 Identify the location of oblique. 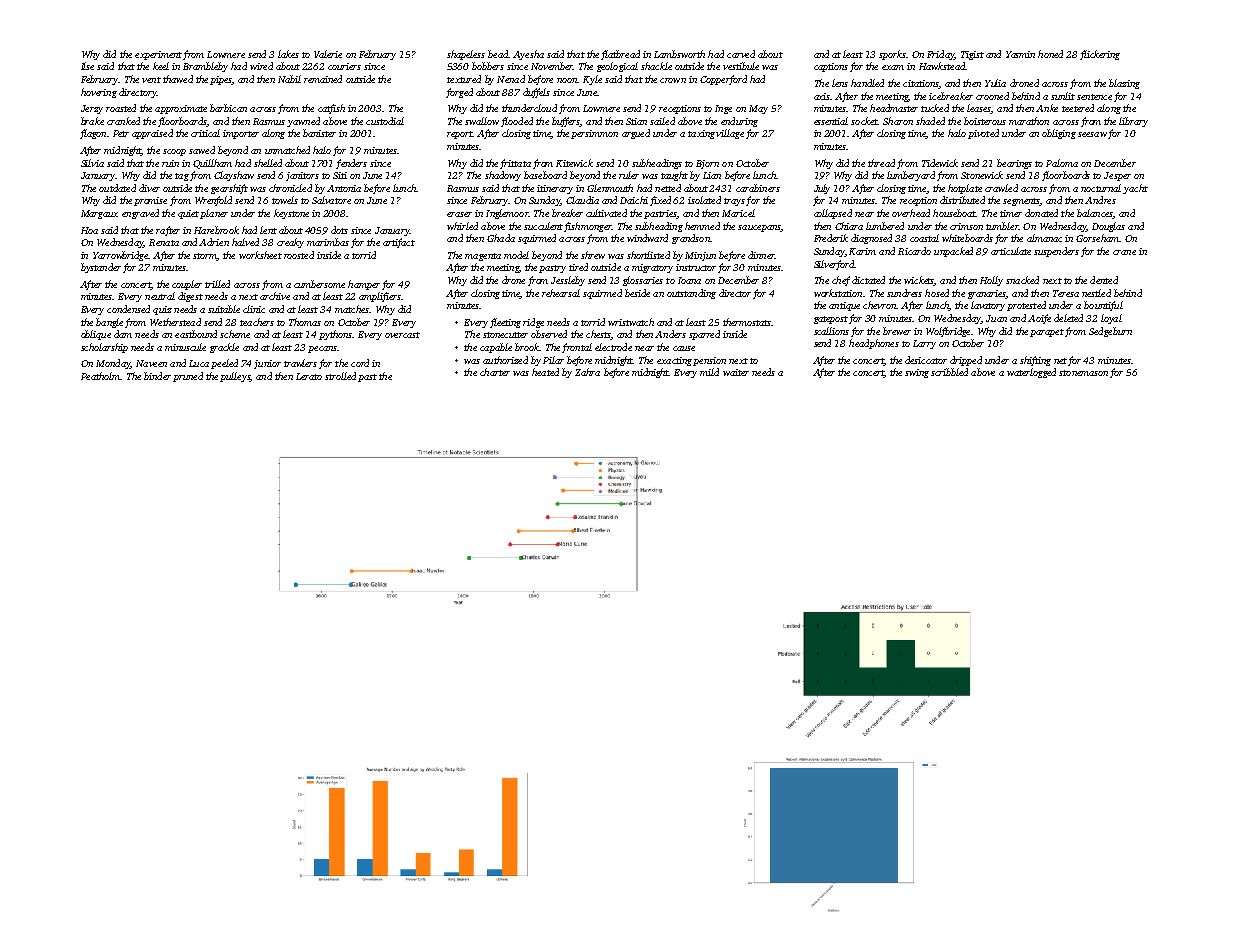
(96, 335).
